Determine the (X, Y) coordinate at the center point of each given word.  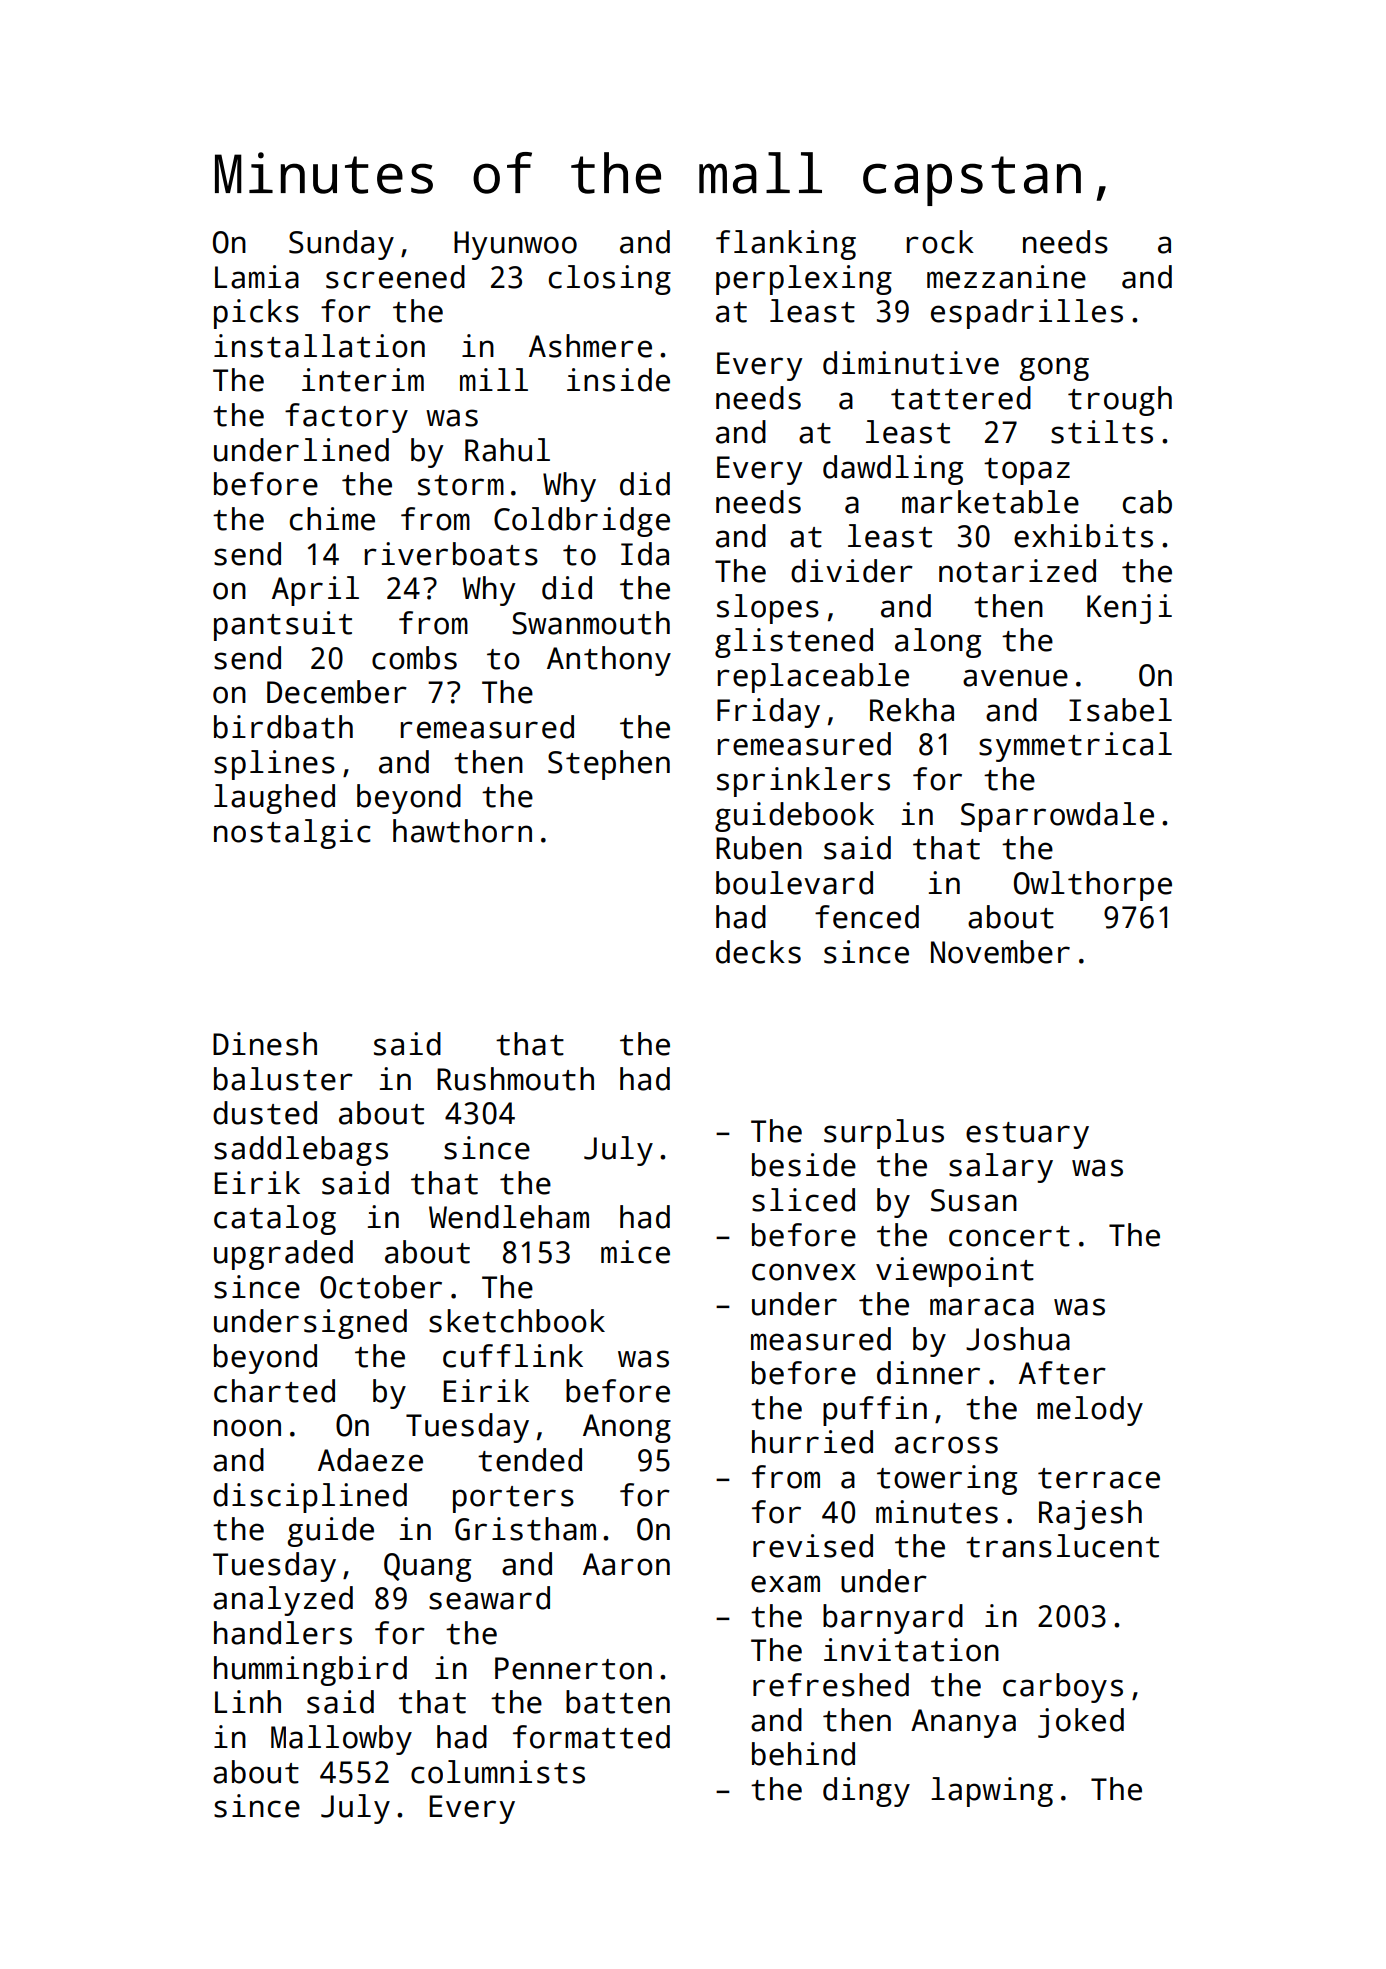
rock (940, 242)
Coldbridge (582, 522)
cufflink (513, 1356)
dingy (866, 1792)
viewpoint (955, 1272)
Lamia (257, 277)
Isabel (1120, 710)
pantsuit (283, 626)
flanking (786, 245)
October (381, 1287)
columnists (498, 1772)
